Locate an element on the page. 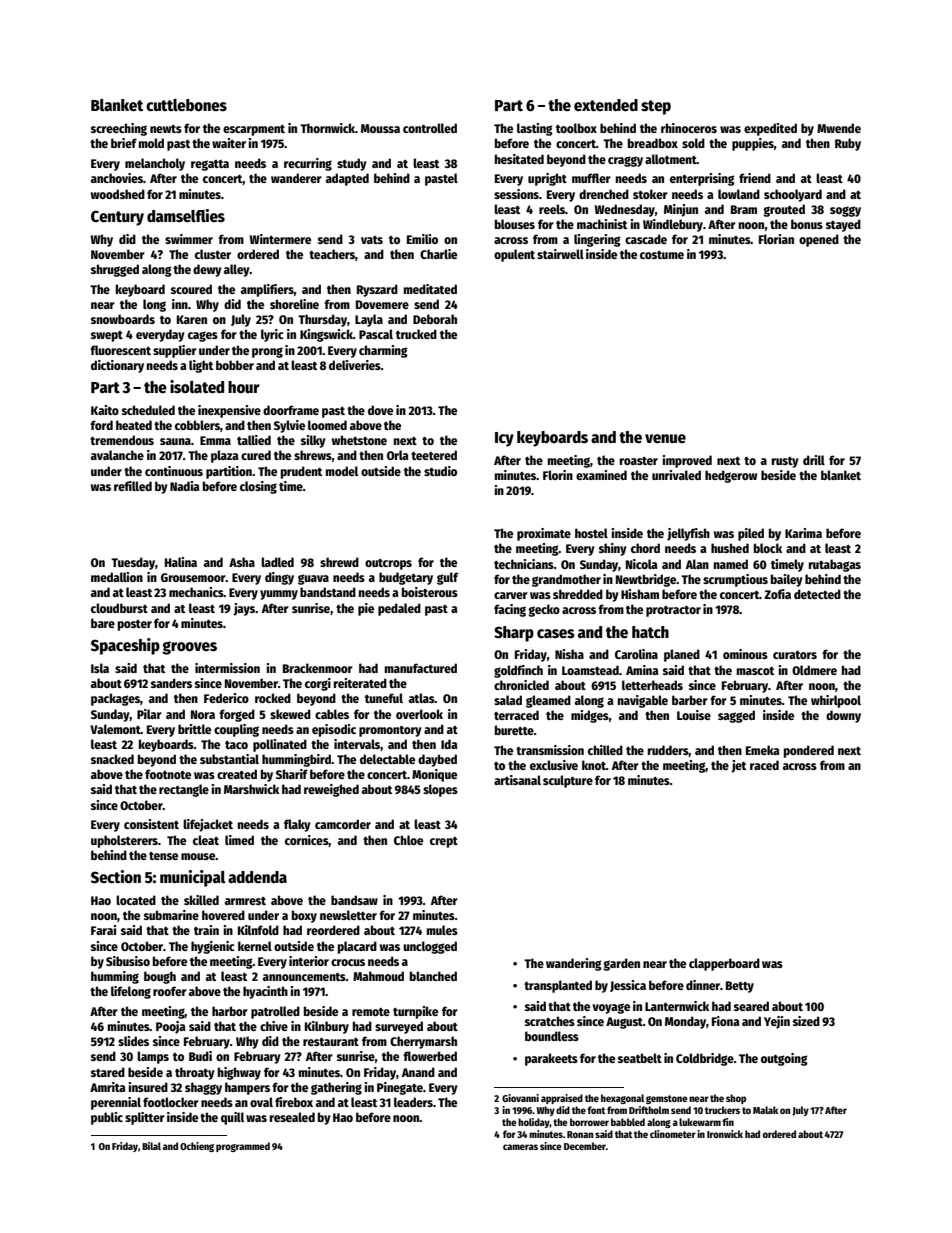 Image resolution: width=952 pixels, height=1233 pixels. controlled is located at coordinates (430, 128).
